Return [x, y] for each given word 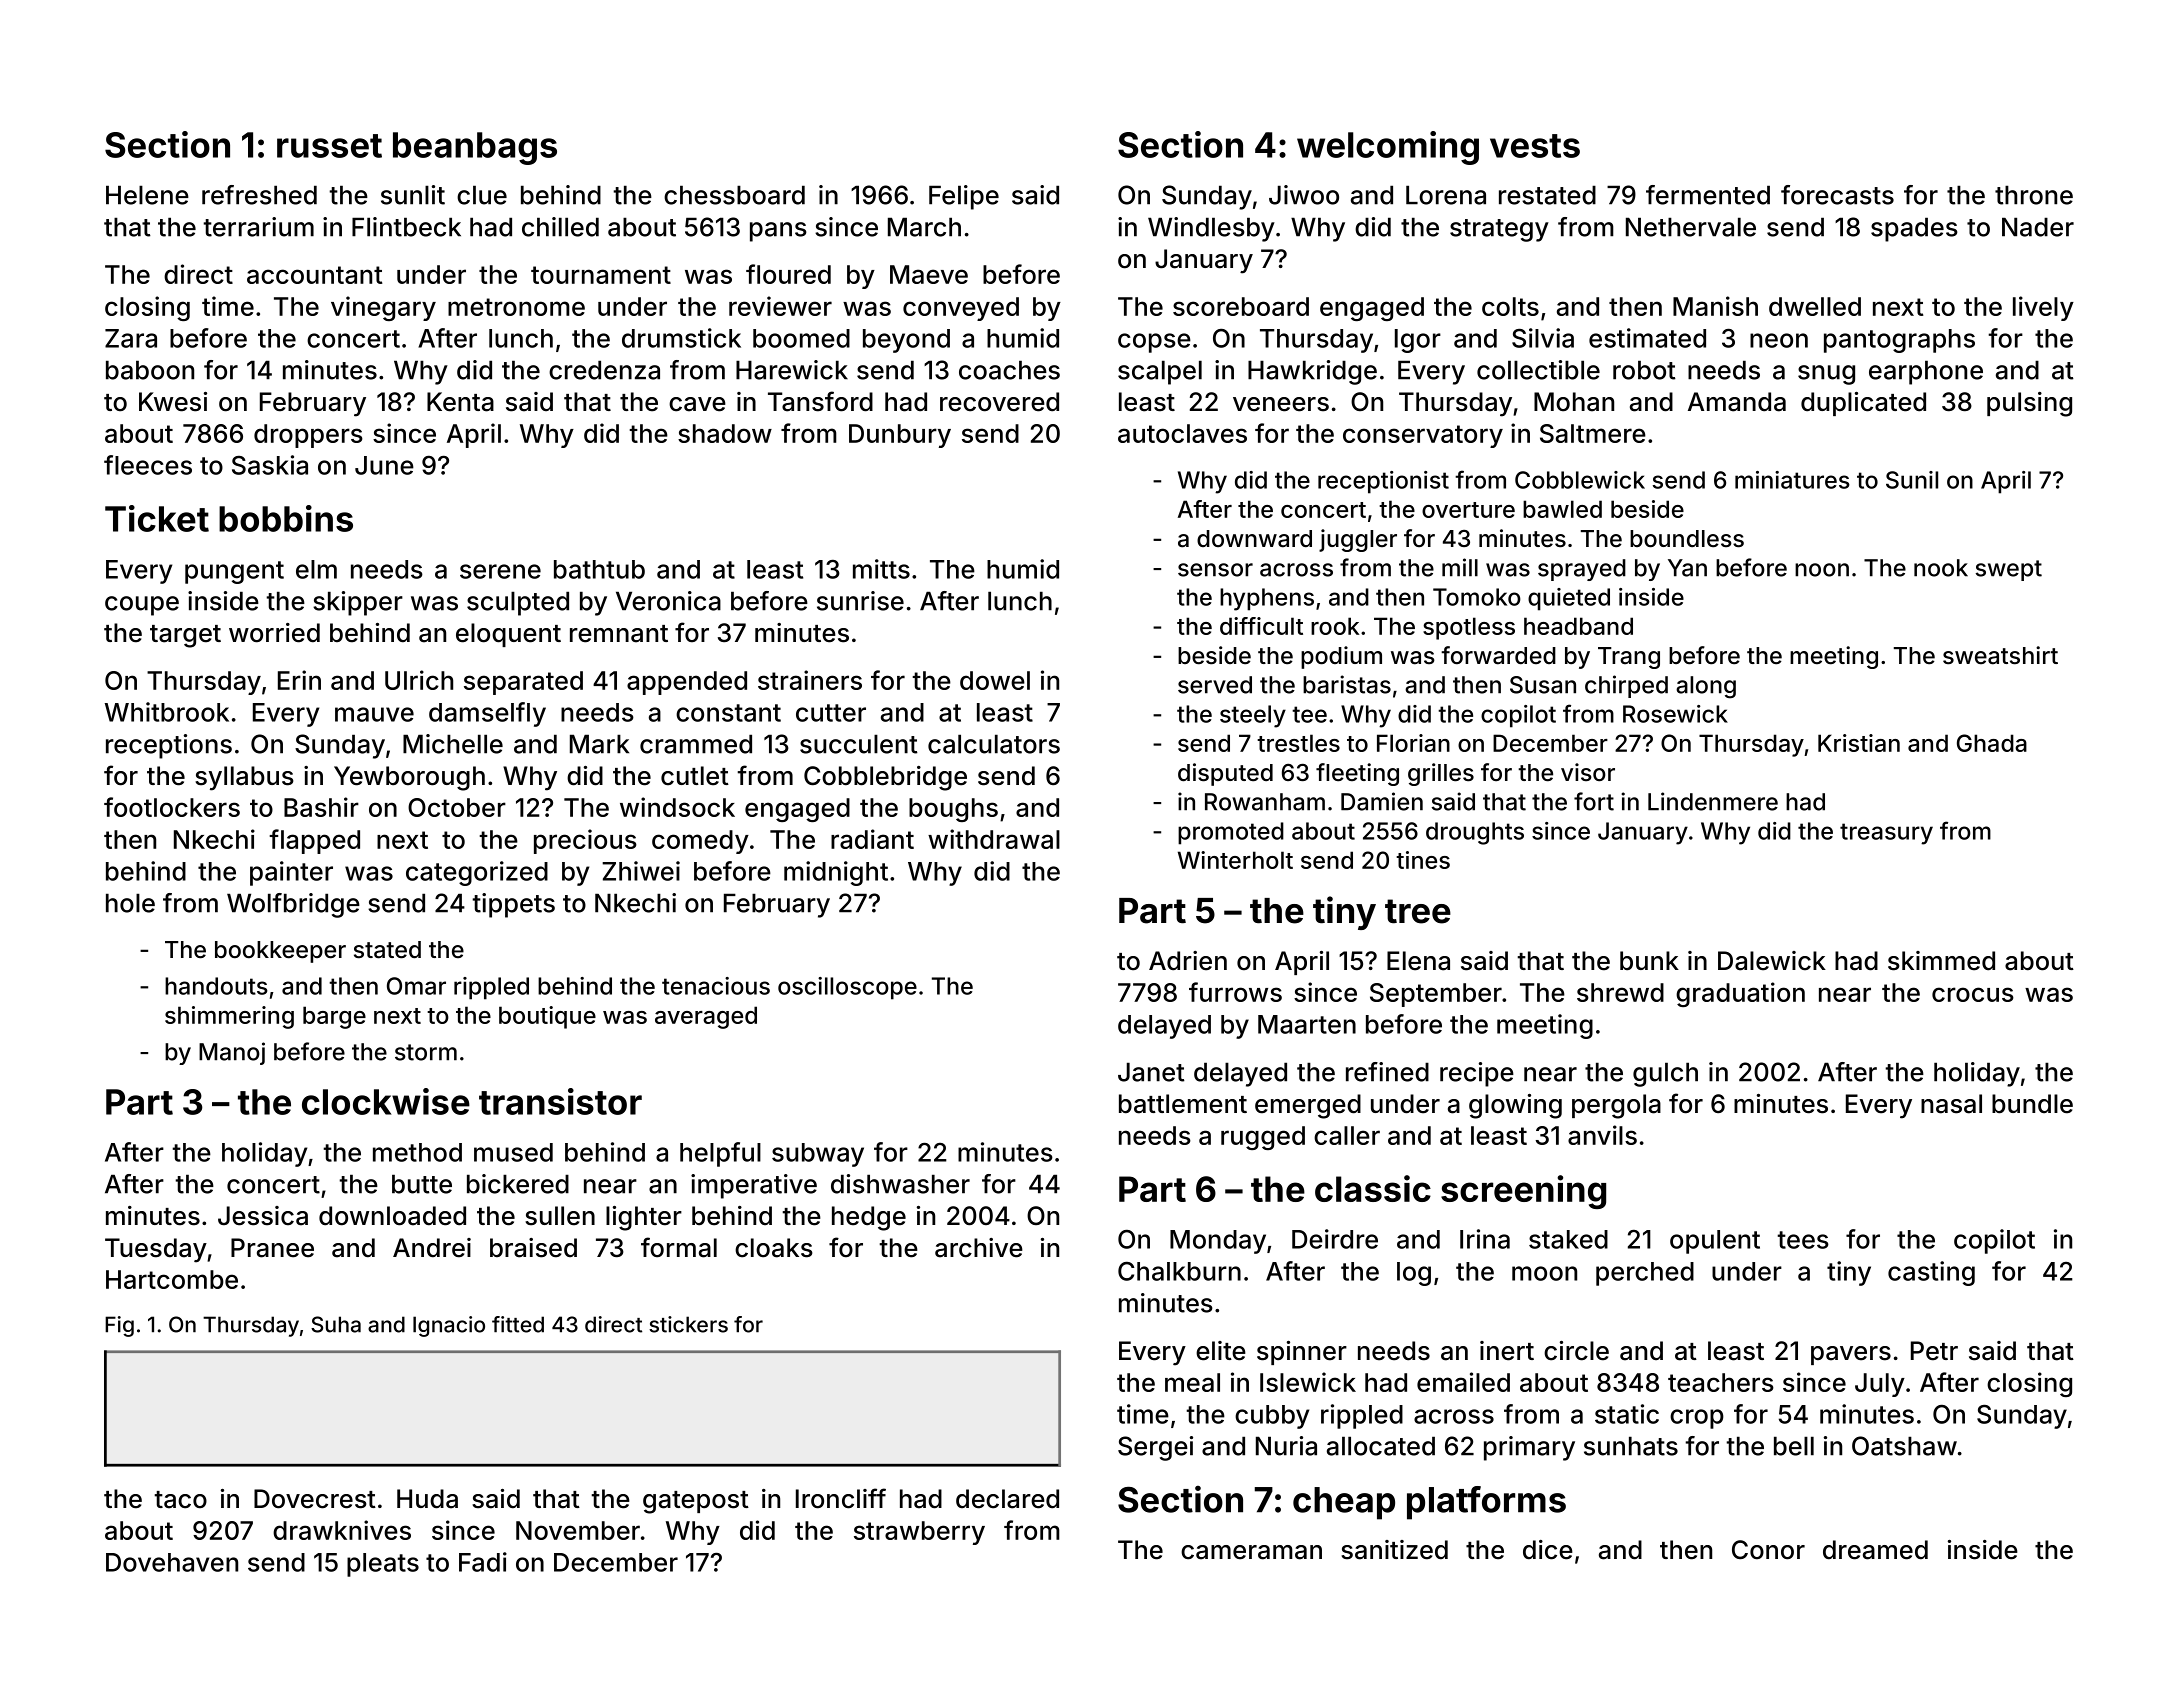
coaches [1009, 370]
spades [1914, 229]
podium [1341, 657]
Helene [147, 195]
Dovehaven [172, 1562]
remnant [619, 634]
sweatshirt [2000, 655]
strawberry [919, 1533]
